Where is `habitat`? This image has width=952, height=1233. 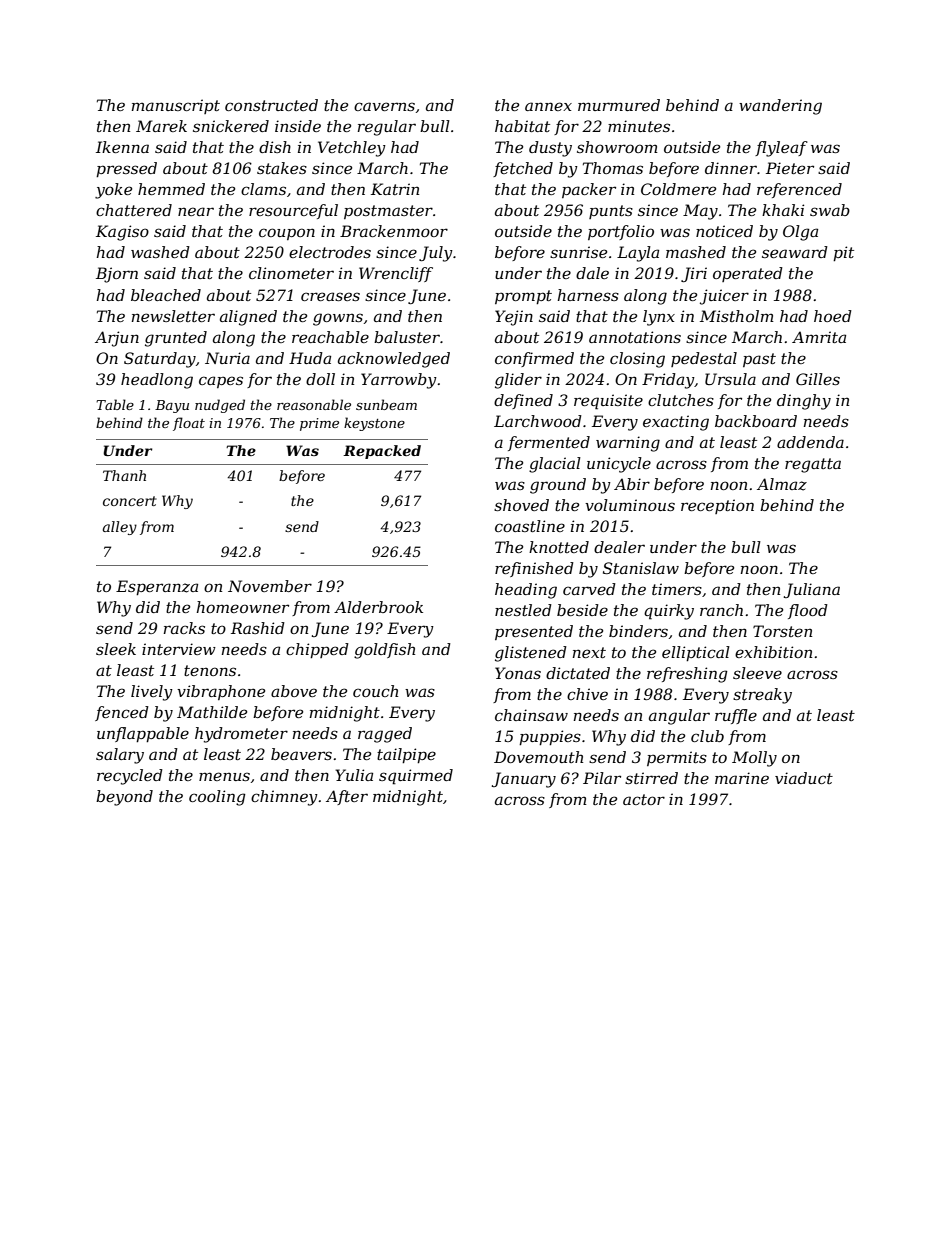 habitat is located at coordinates (522, 126).
